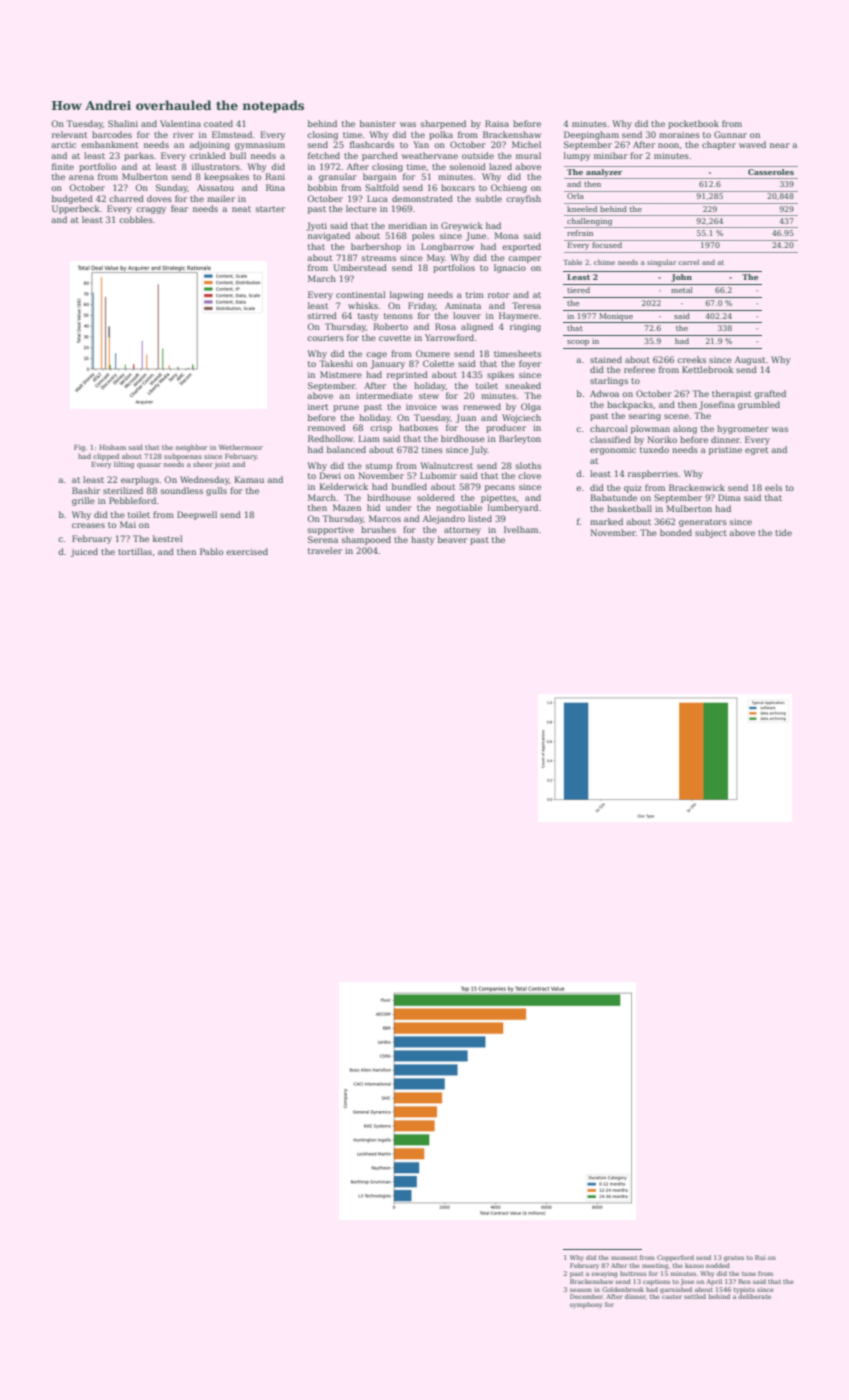 The image size is (849, 1400). I want to click on tines, so click(432, 450).
